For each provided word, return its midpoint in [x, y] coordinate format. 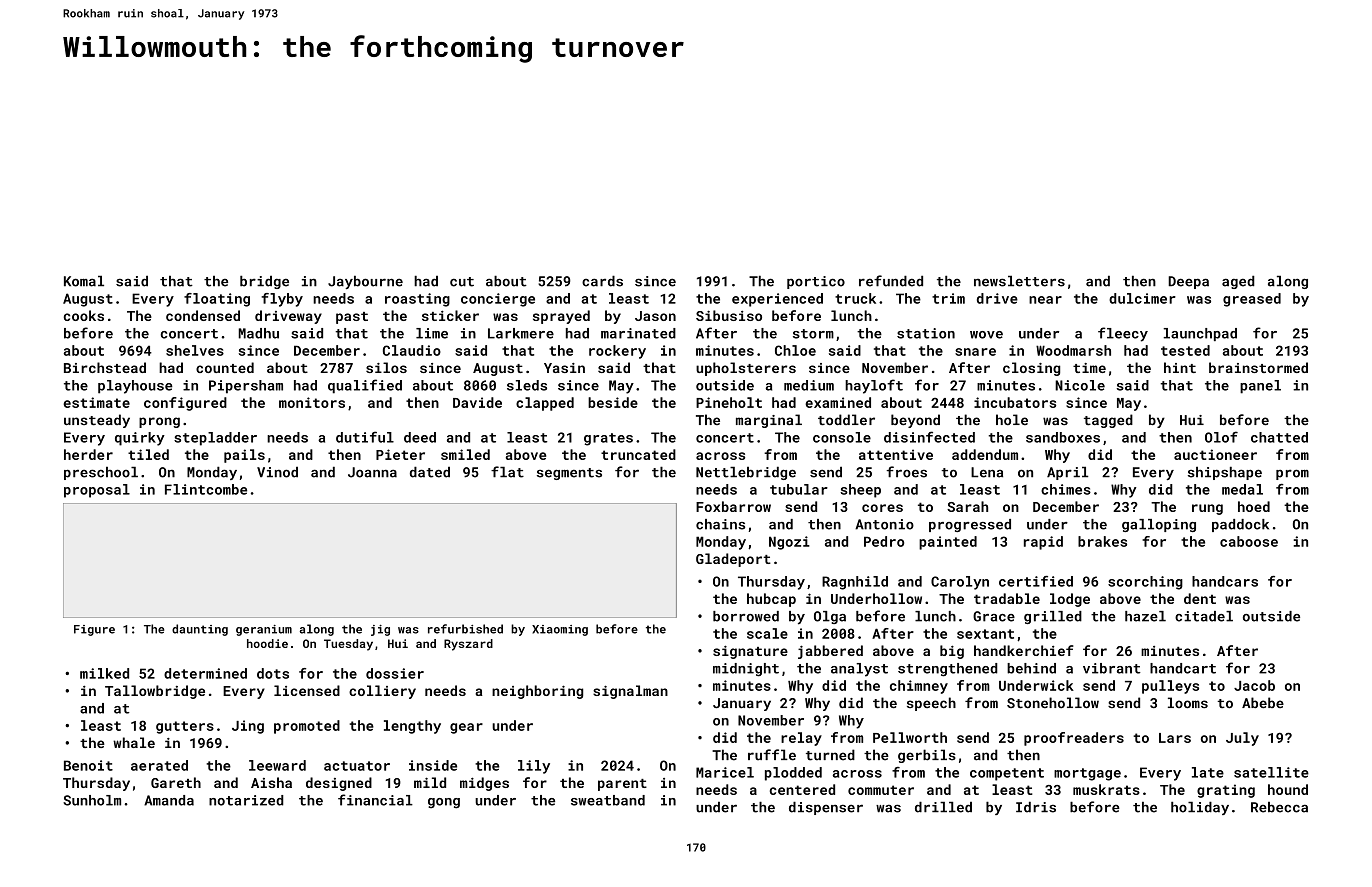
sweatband [608, 800]
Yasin [564, 368]
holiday [1200, 808]
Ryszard [468, 645]
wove [986, 335]
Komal [84, 281]
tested [1185, 350]
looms [1188, 703]
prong [159, 422]
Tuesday [348, 645]
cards [602, 281]
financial [375, 800]
